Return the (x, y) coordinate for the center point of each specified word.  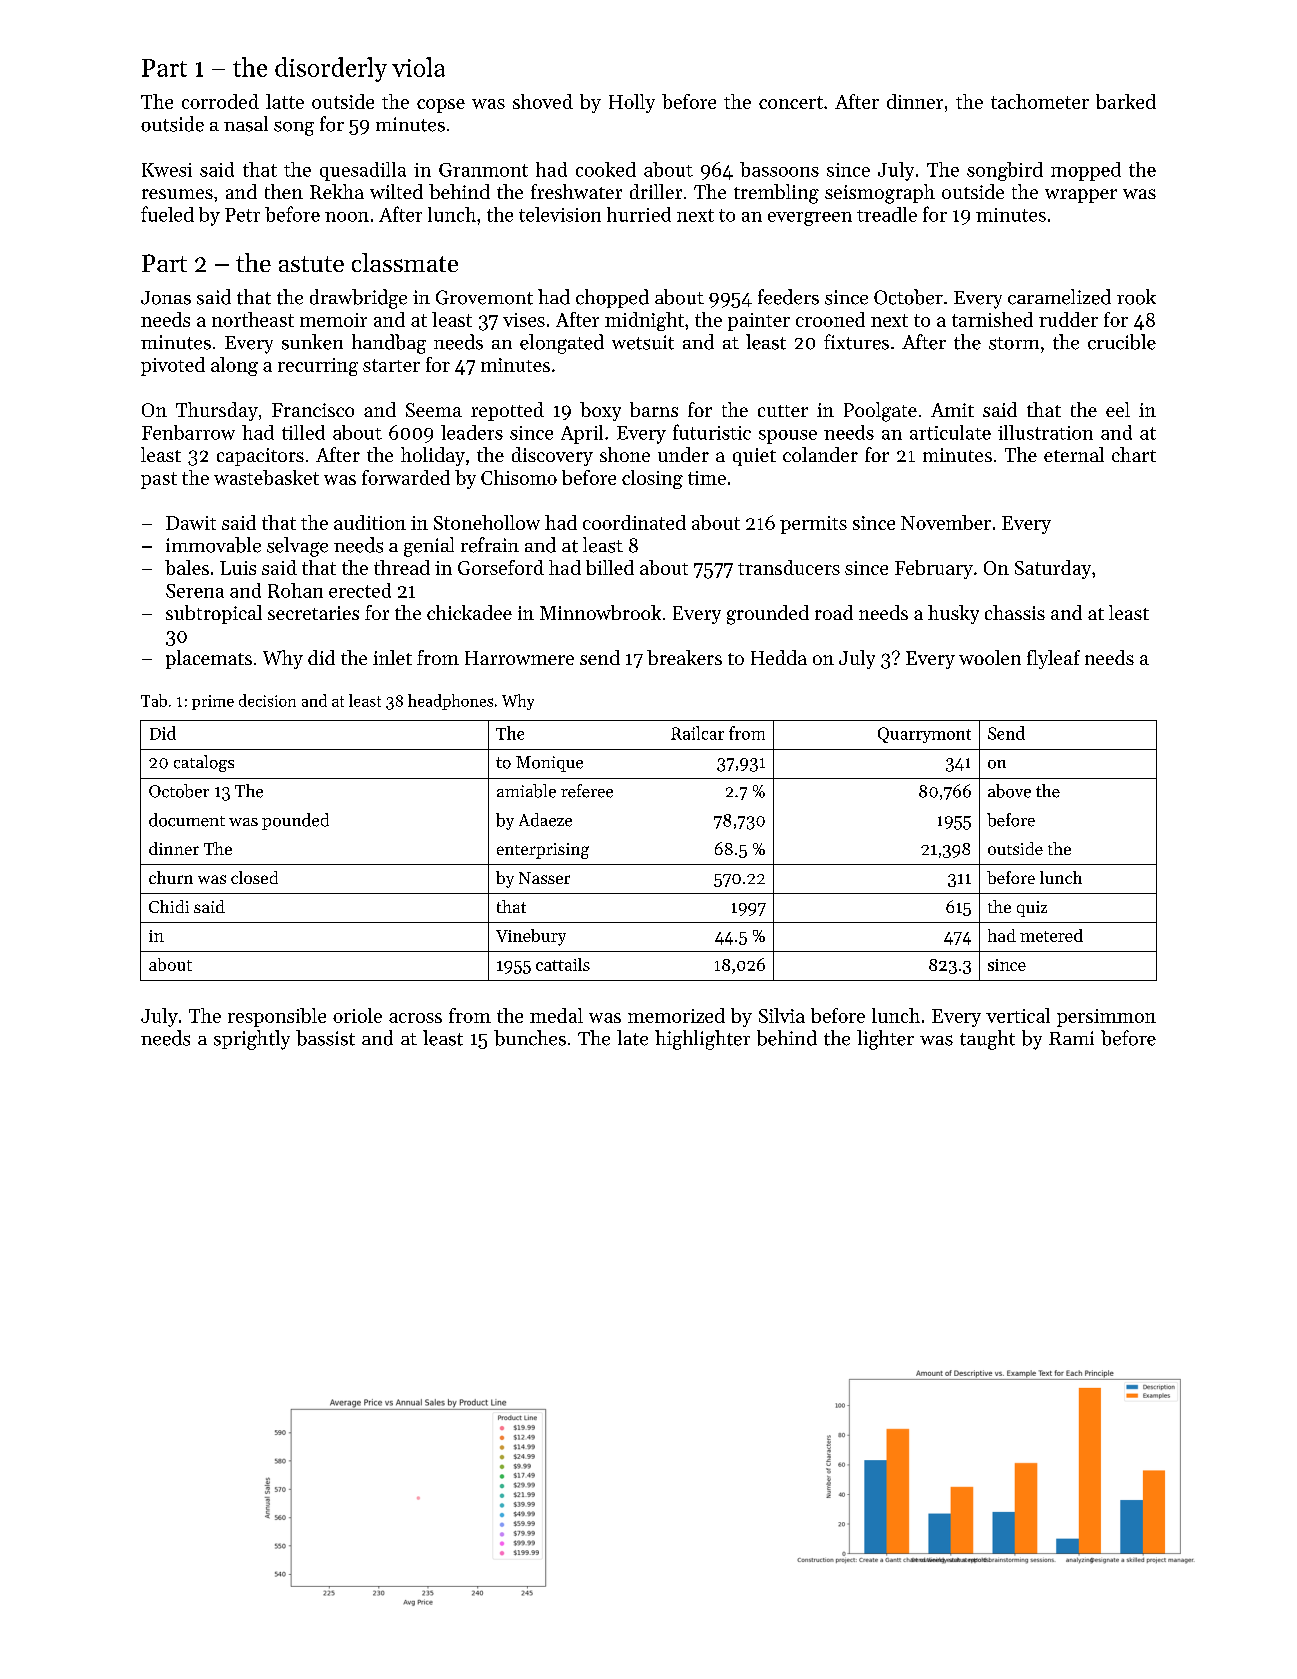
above (1009, 791)
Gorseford (501, 567)
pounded (295, 821)
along (234, 366)
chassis (1015, 612)
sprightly (252, 1040)
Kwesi (167, 170)
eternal (1074, 454)
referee (587, 791)
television (560, 214)
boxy (600, 411)
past (159, 480)
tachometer (1040, 101)
